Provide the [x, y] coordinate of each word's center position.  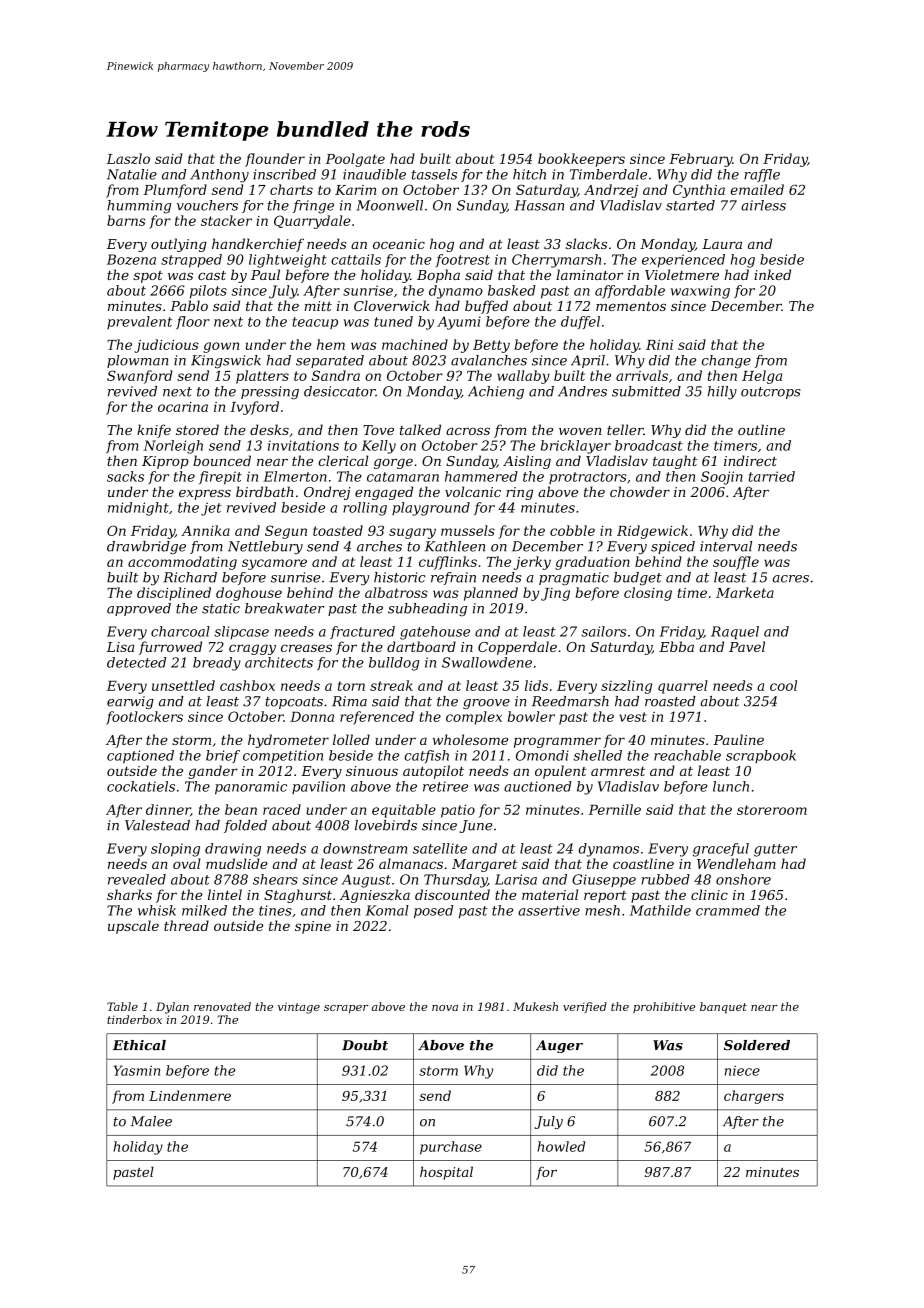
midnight [138, 509]
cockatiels [141, 786]
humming [139, 207]
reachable [687, 755]
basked [512, 290]
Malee [151, 1121]
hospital [446, 1173]
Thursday [455, 881]
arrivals [642, 375]
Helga [762, 377]
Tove [378, 430]
